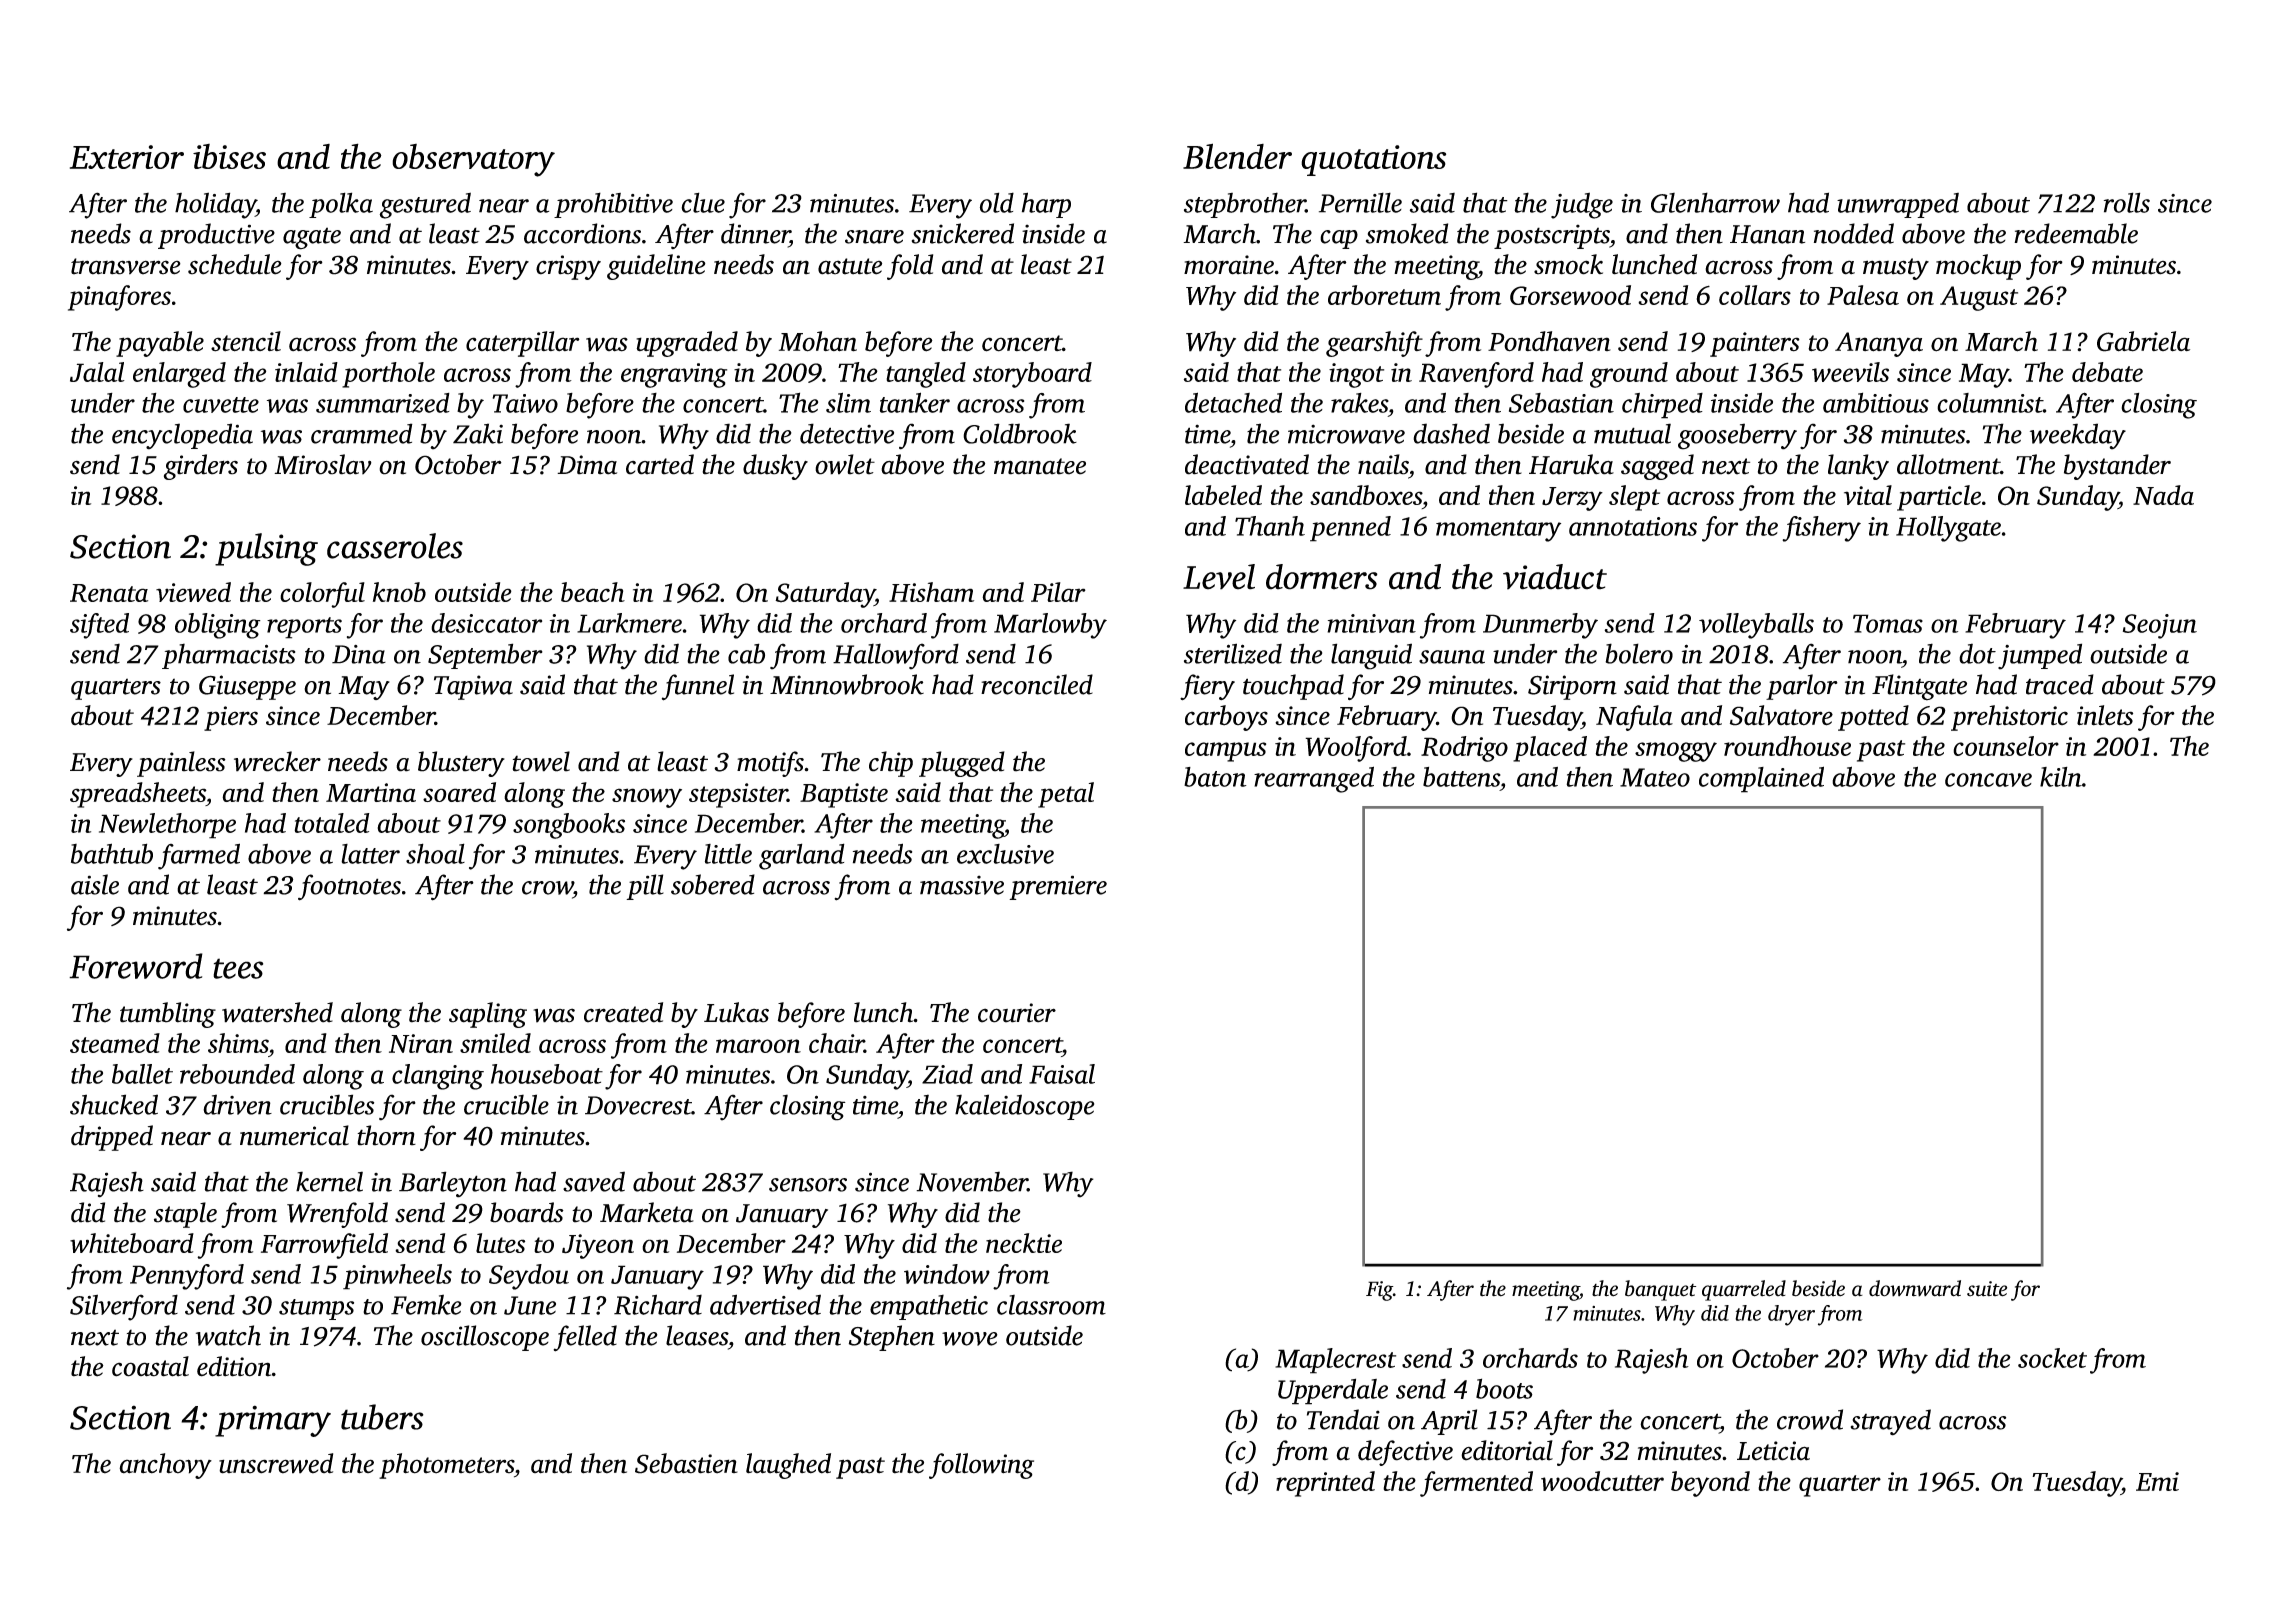  What do you see at coordinates (2127, 202) in the document?
I see `rolls` at bounding box center [2127, 202].
